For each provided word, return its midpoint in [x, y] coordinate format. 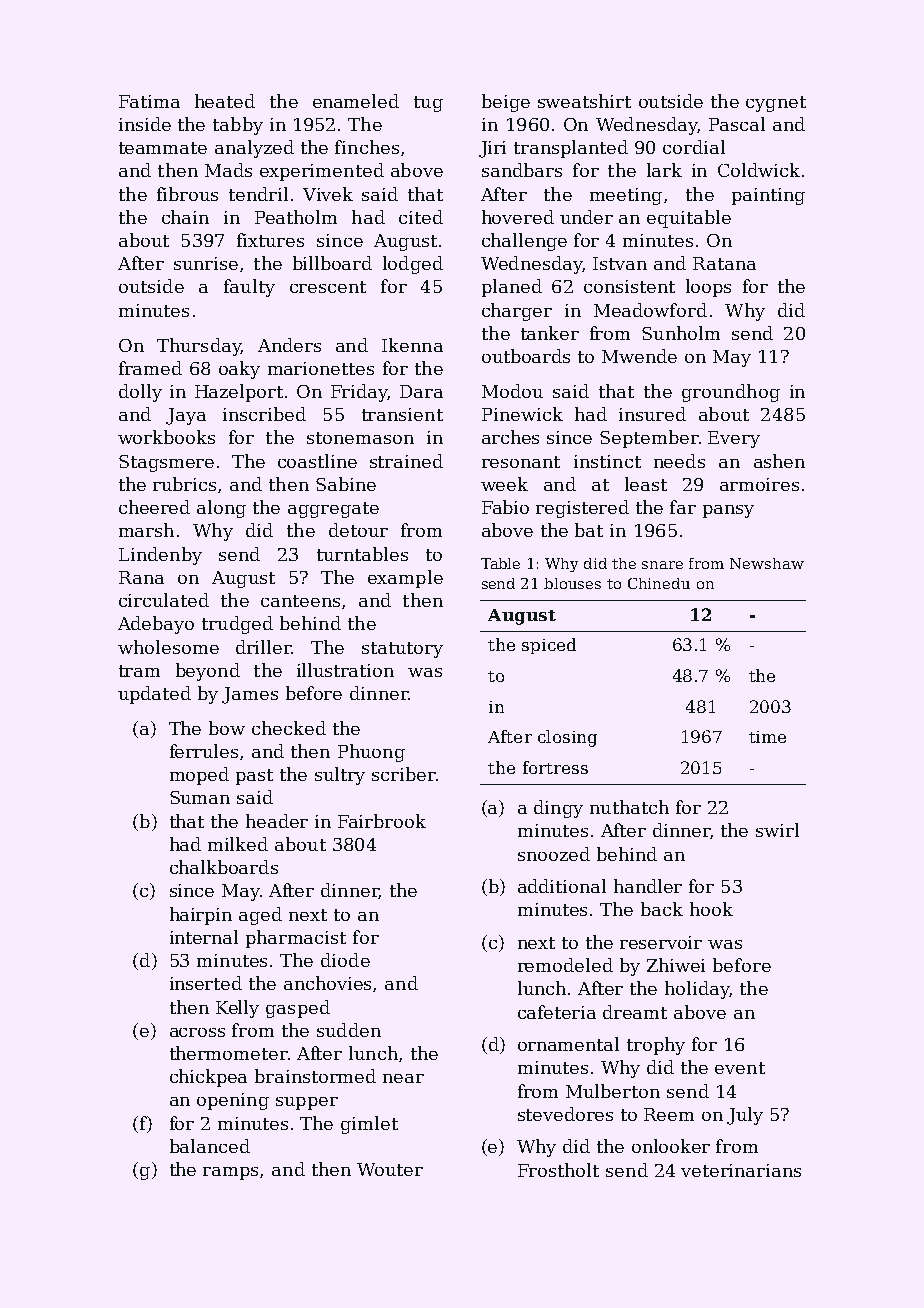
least [646, 484]
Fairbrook [382, 821]
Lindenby [160, 556]
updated [154, 695]
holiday [697, 990]
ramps [230, 1173]
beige [506, 103]
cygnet [776, 104]
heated [225, 101]
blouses [572, 583]
